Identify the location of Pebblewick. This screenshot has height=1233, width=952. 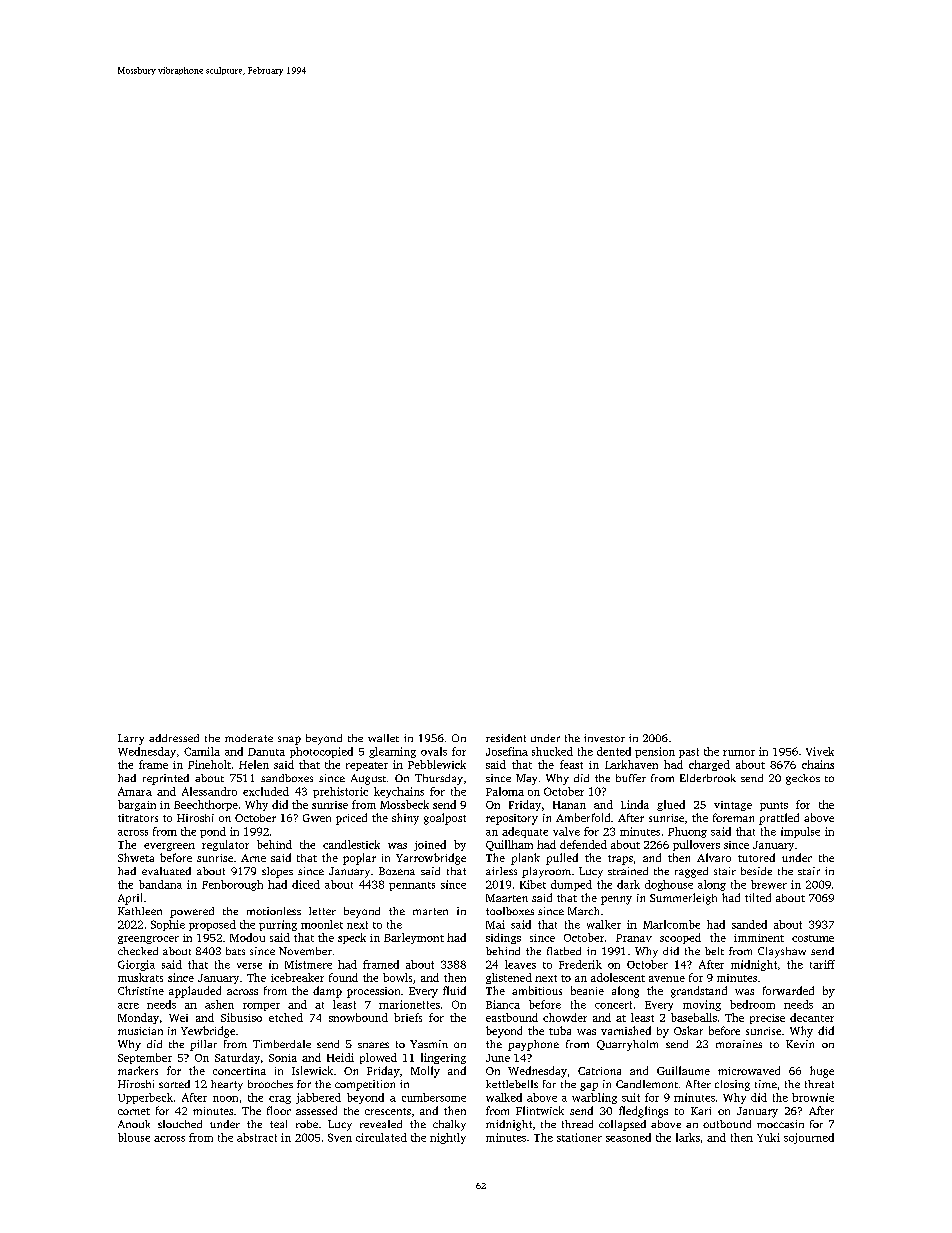
(437, 764).
